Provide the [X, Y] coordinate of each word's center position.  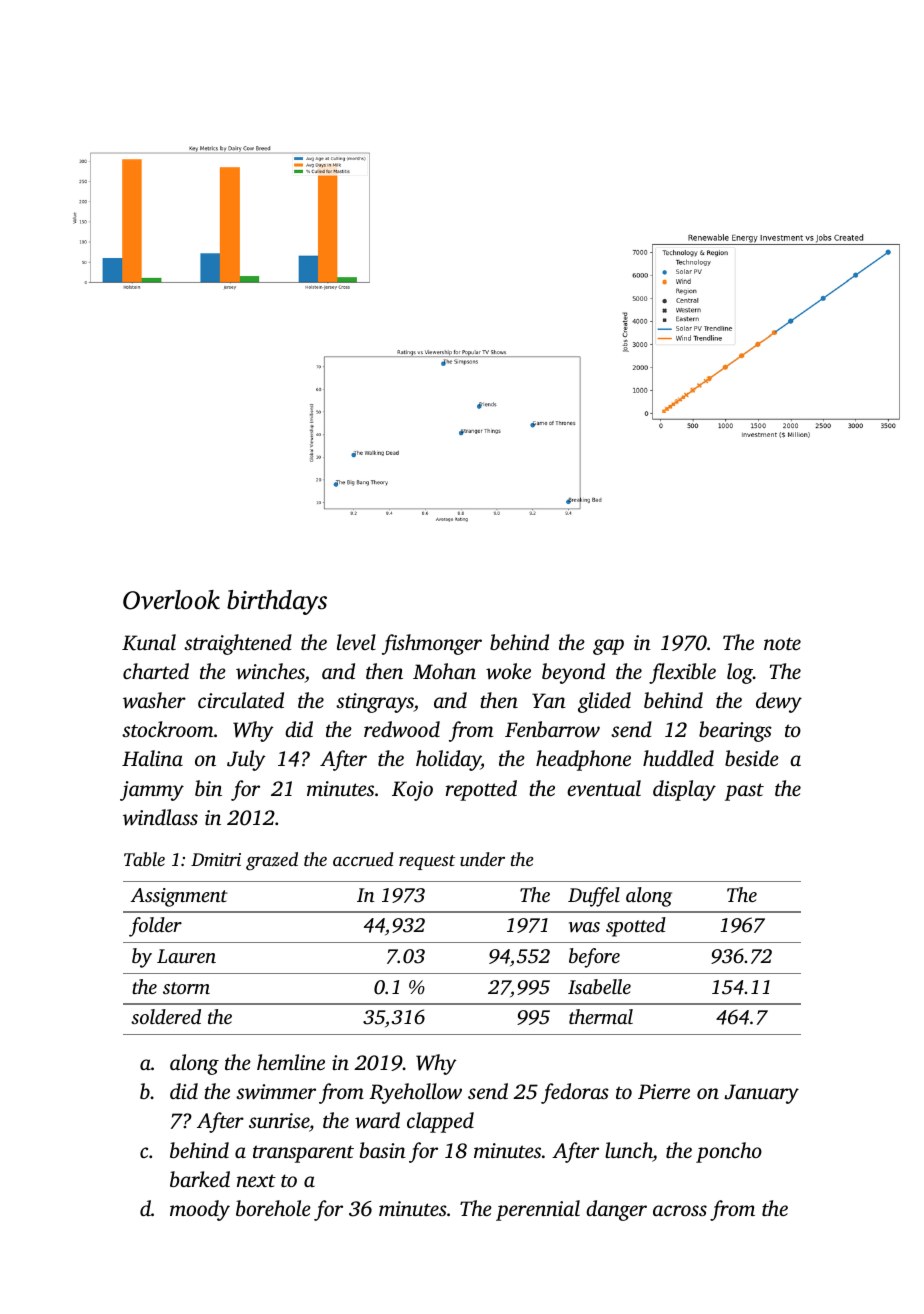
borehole [273, 1208]
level [356, 642]
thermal [601, 1016]
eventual [604, 788]
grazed [272, 861]
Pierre [664, 1091]
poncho [729, 1152]
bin [208, 788]
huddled [678, 758]
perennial [538, 1210]
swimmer [276, 1092]
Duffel [594, 897]
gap [608, 647]
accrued [363, 859]
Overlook [171, 600]
